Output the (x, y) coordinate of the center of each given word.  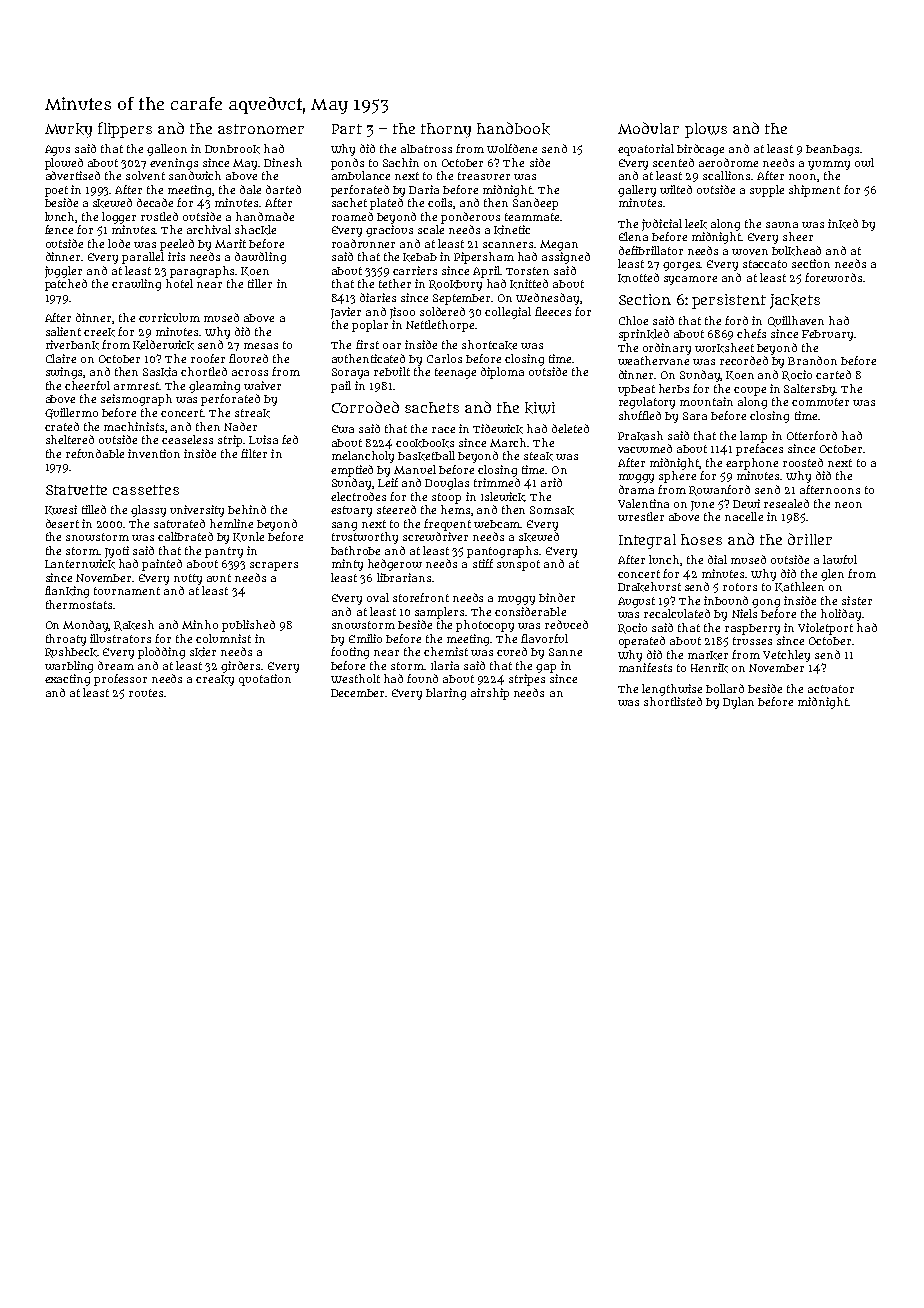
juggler (63, 272)
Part (347, 129)
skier (203, 652)
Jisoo (402, 313)
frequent (447, 525)
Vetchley (786, 656)
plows (706, 130)
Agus (57, 150)
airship (490, 694)
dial (717, 559)
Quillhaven (796, 321)
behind (247, 509)
